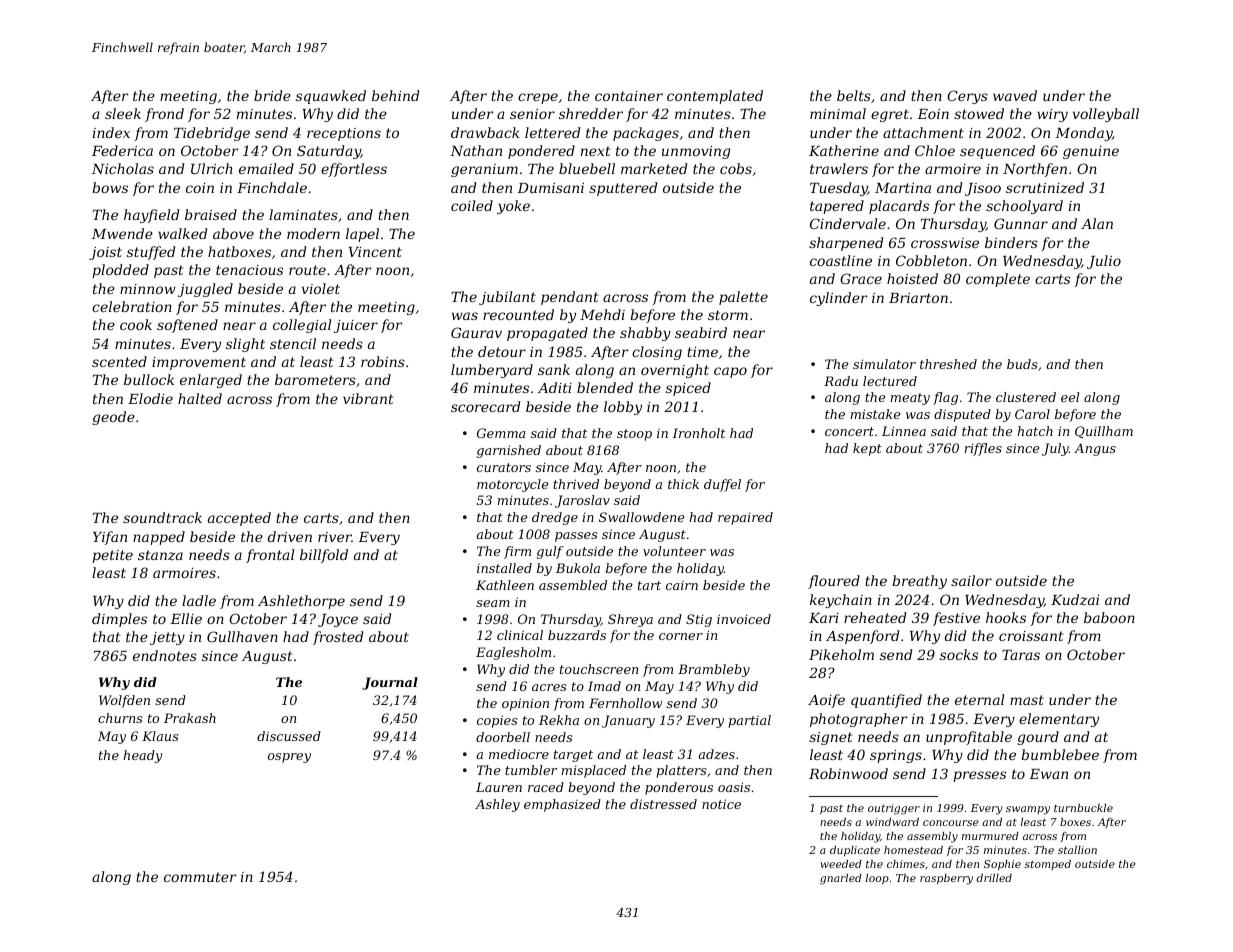 This image has height=952, width=1233. What do you see at coordinates (142, 756) in the image?
I see `heady` at bounding box center [142, 756].
